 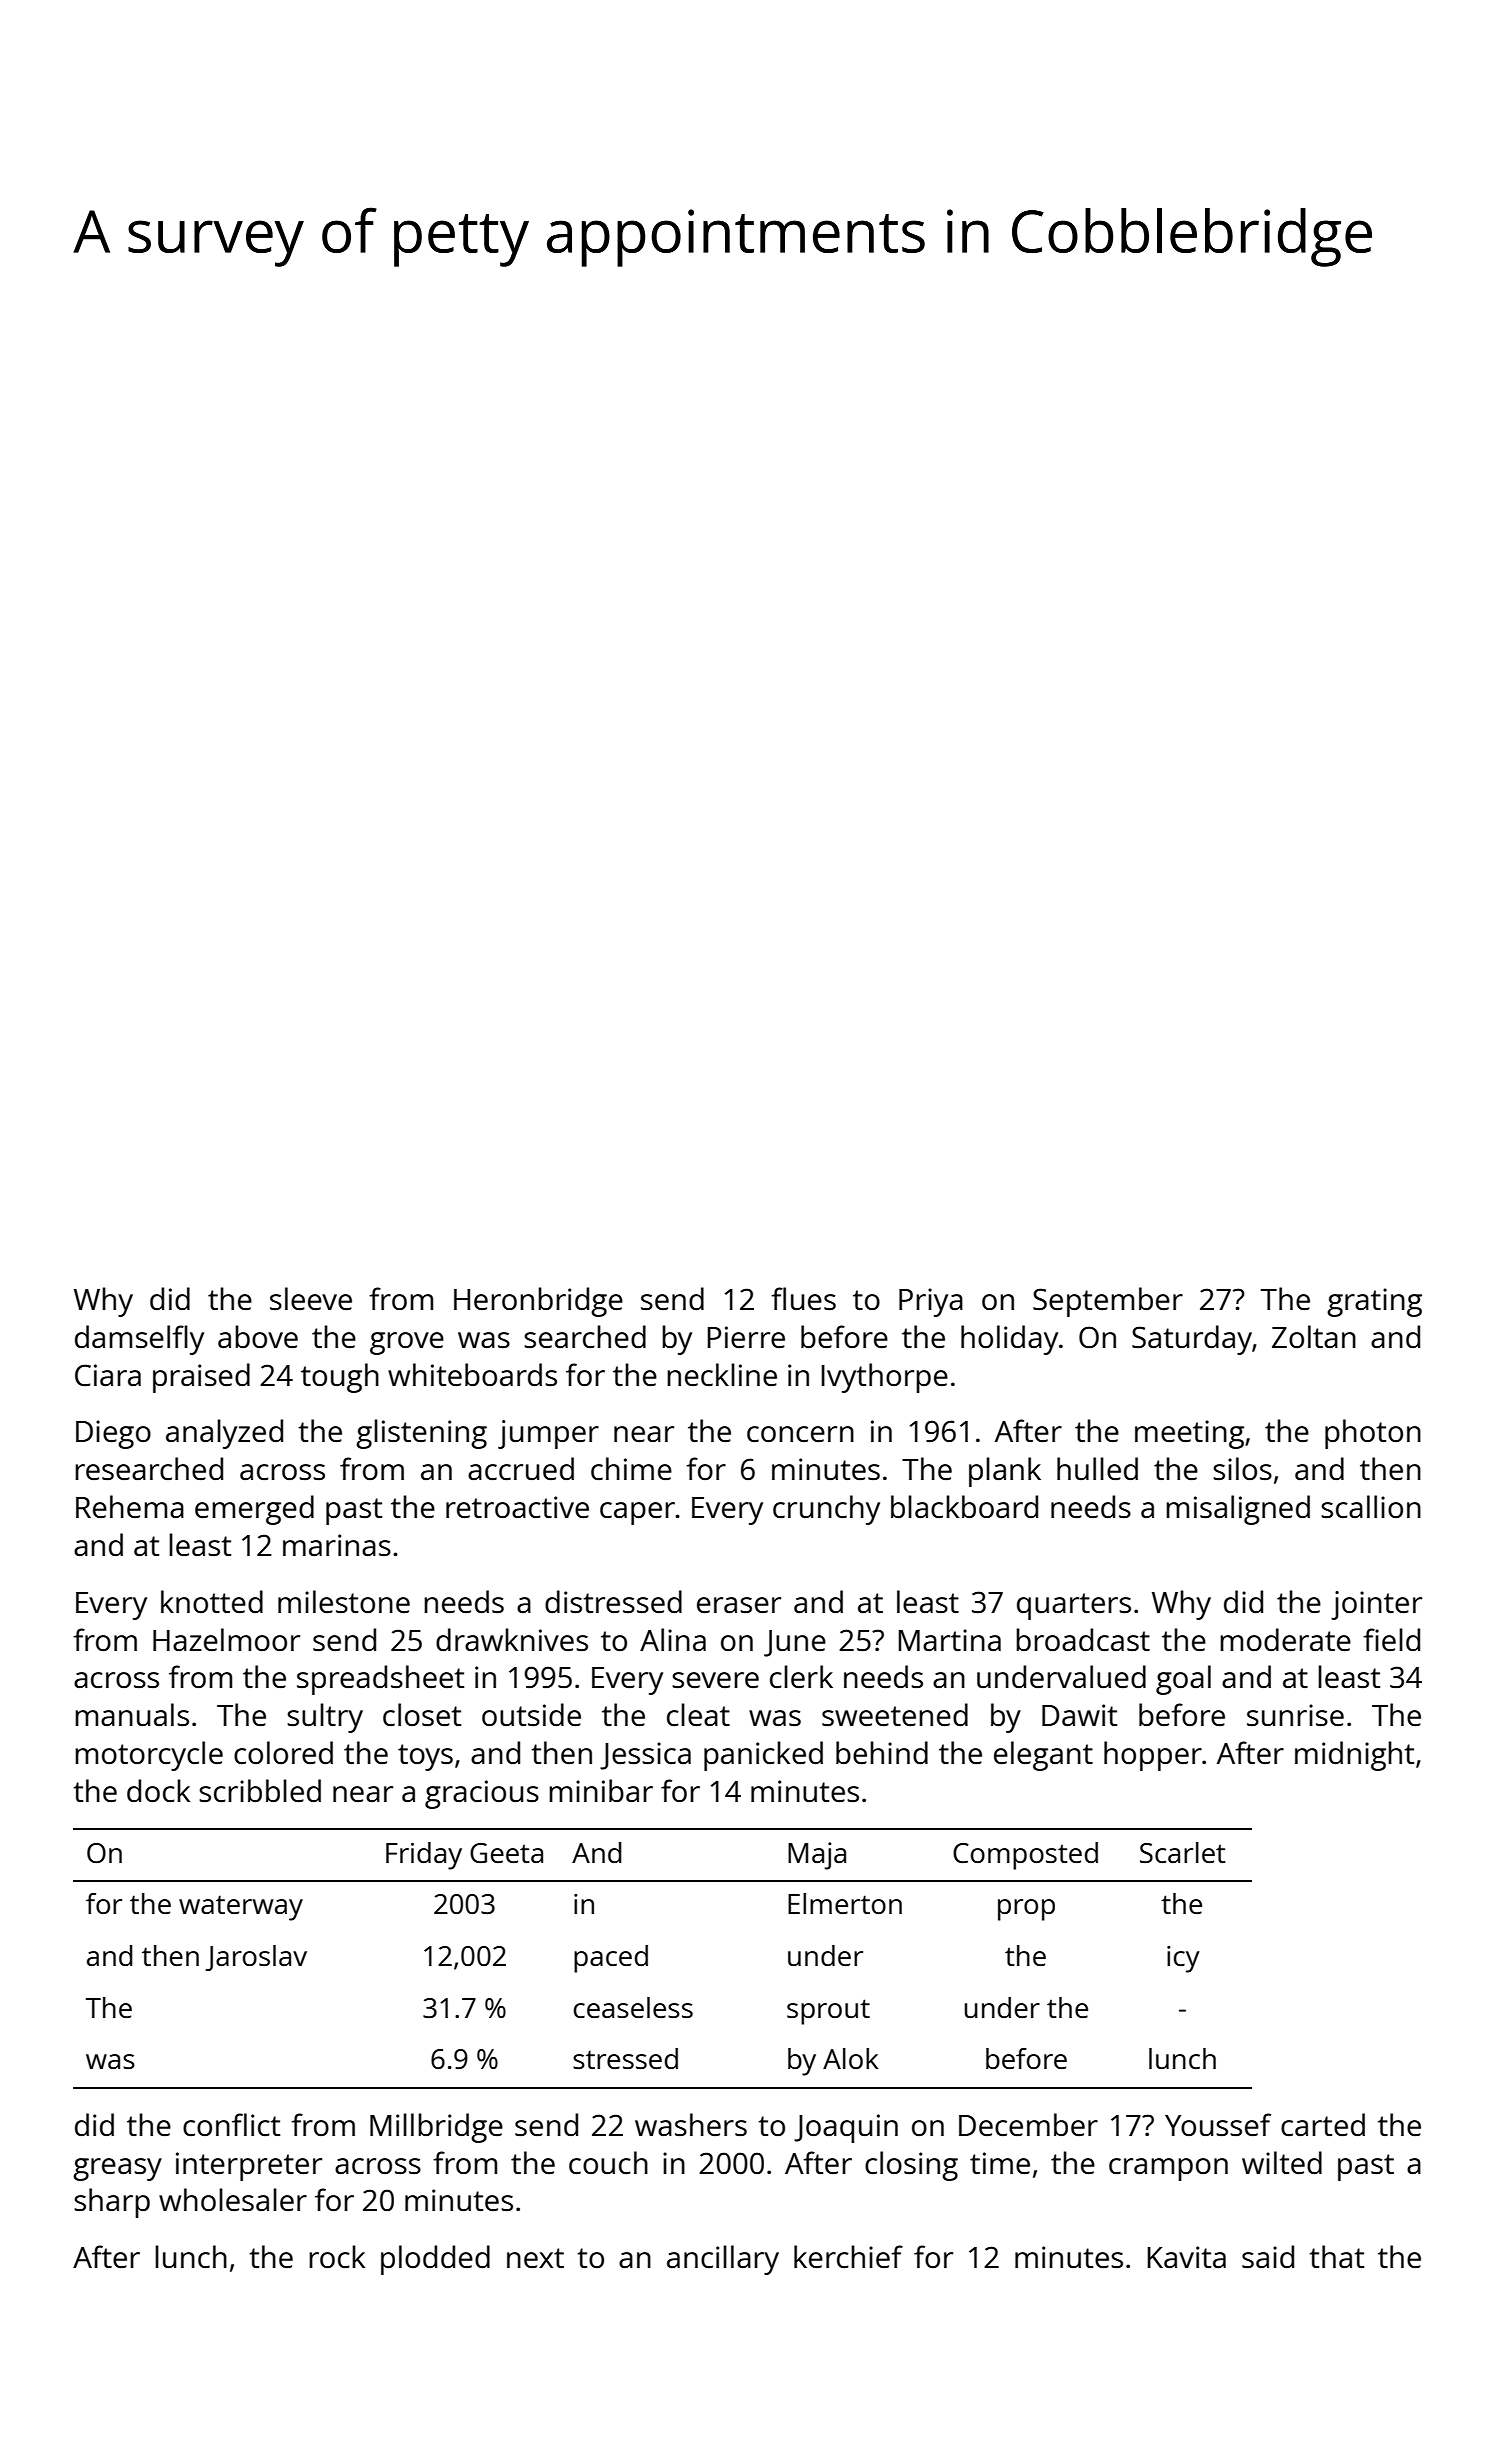 I want to click on midnight, so click(x=1354, y=1756).
